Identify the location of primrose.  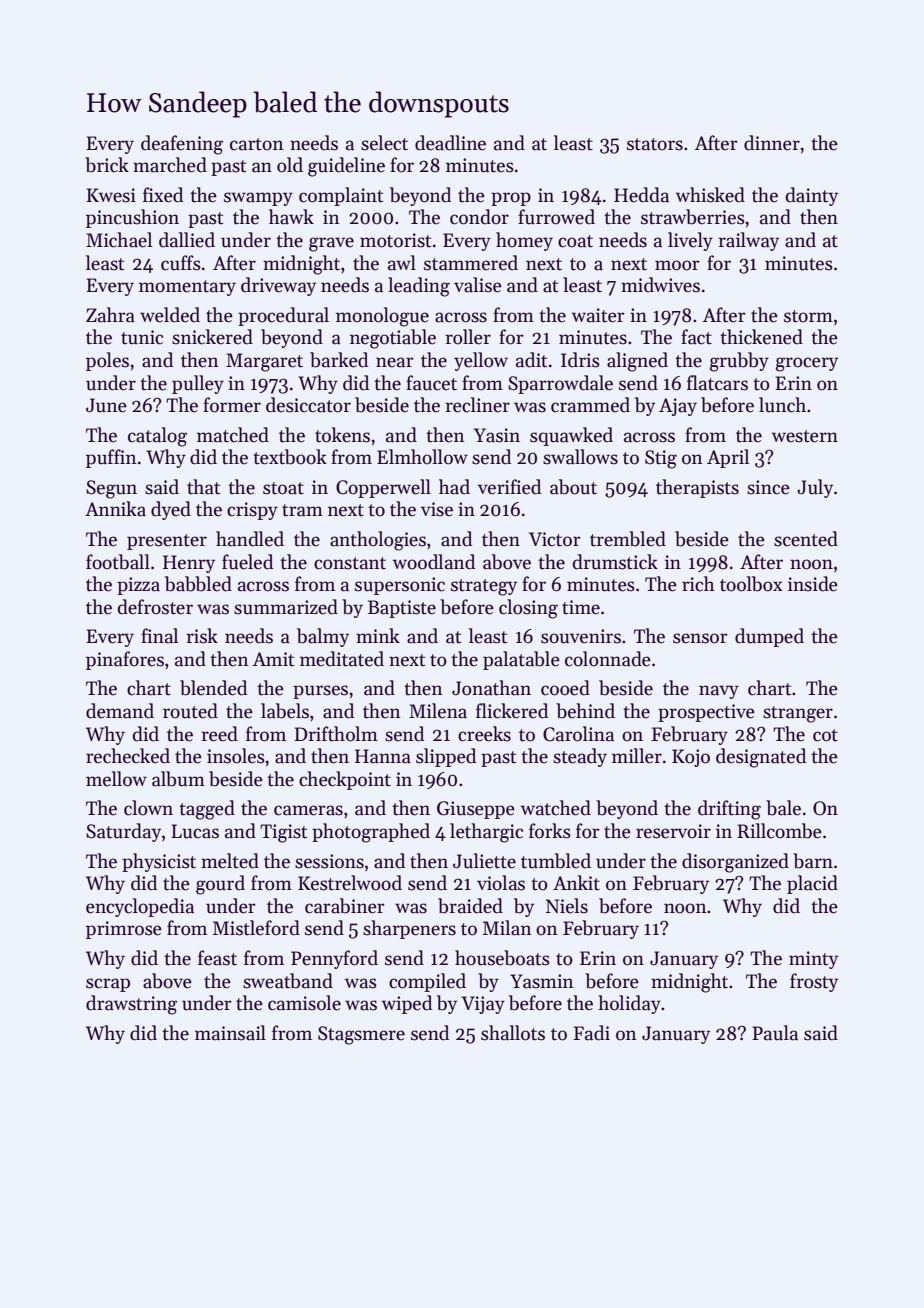
(124, 930).
